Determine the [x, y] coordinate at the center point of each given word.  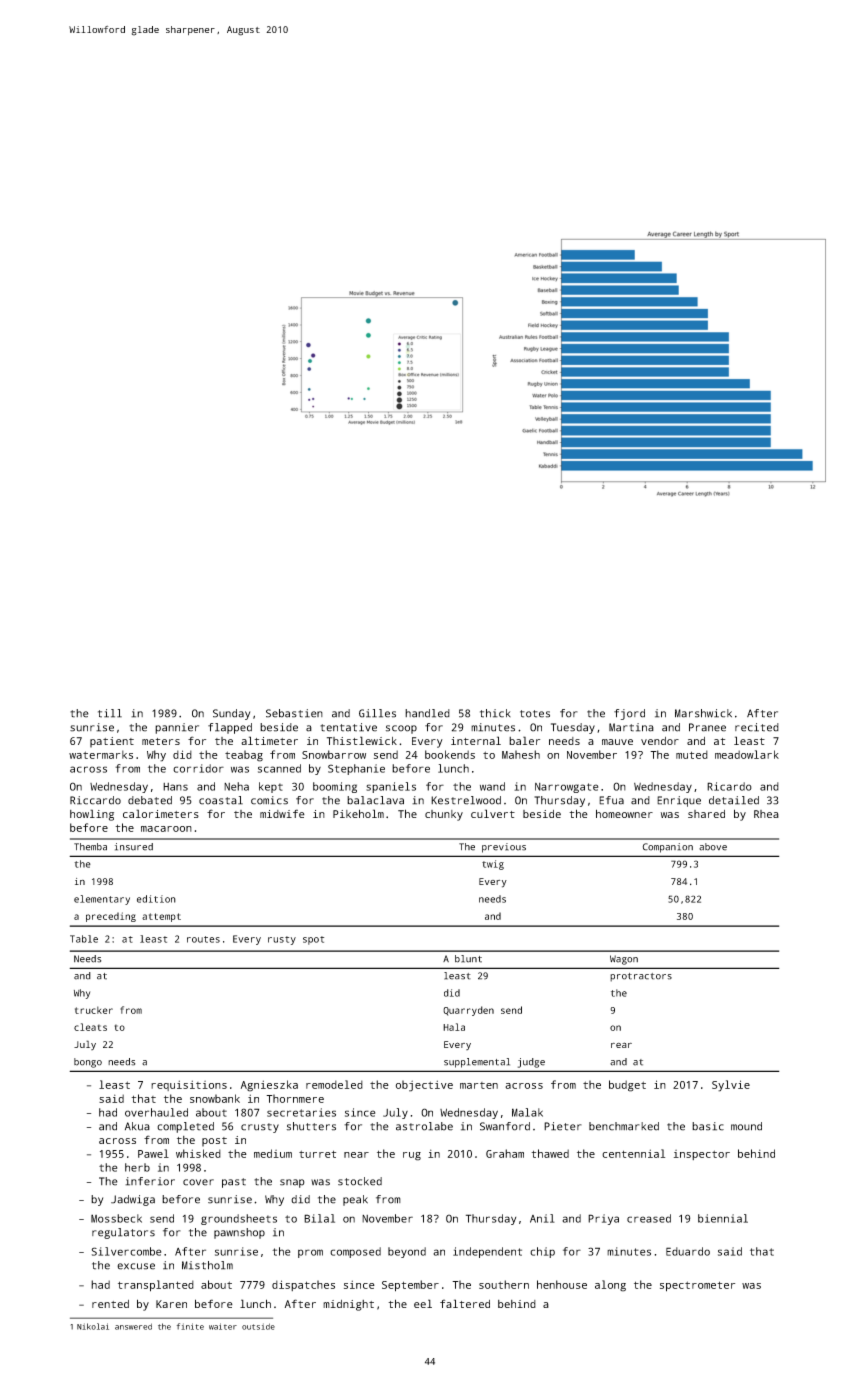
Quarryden [468, 1011]
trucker [94, 1010]
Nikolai [93, 1326]
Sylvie [731, 1086]
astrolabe [424, 1126]
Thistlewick [362, 740]
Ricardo [729, 786]
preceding [111, 917]
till [110, 713]
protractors [641, 977]
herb [137, 1167]
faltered [465, 1303]
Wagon [624, 960]
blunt [468, 959]
